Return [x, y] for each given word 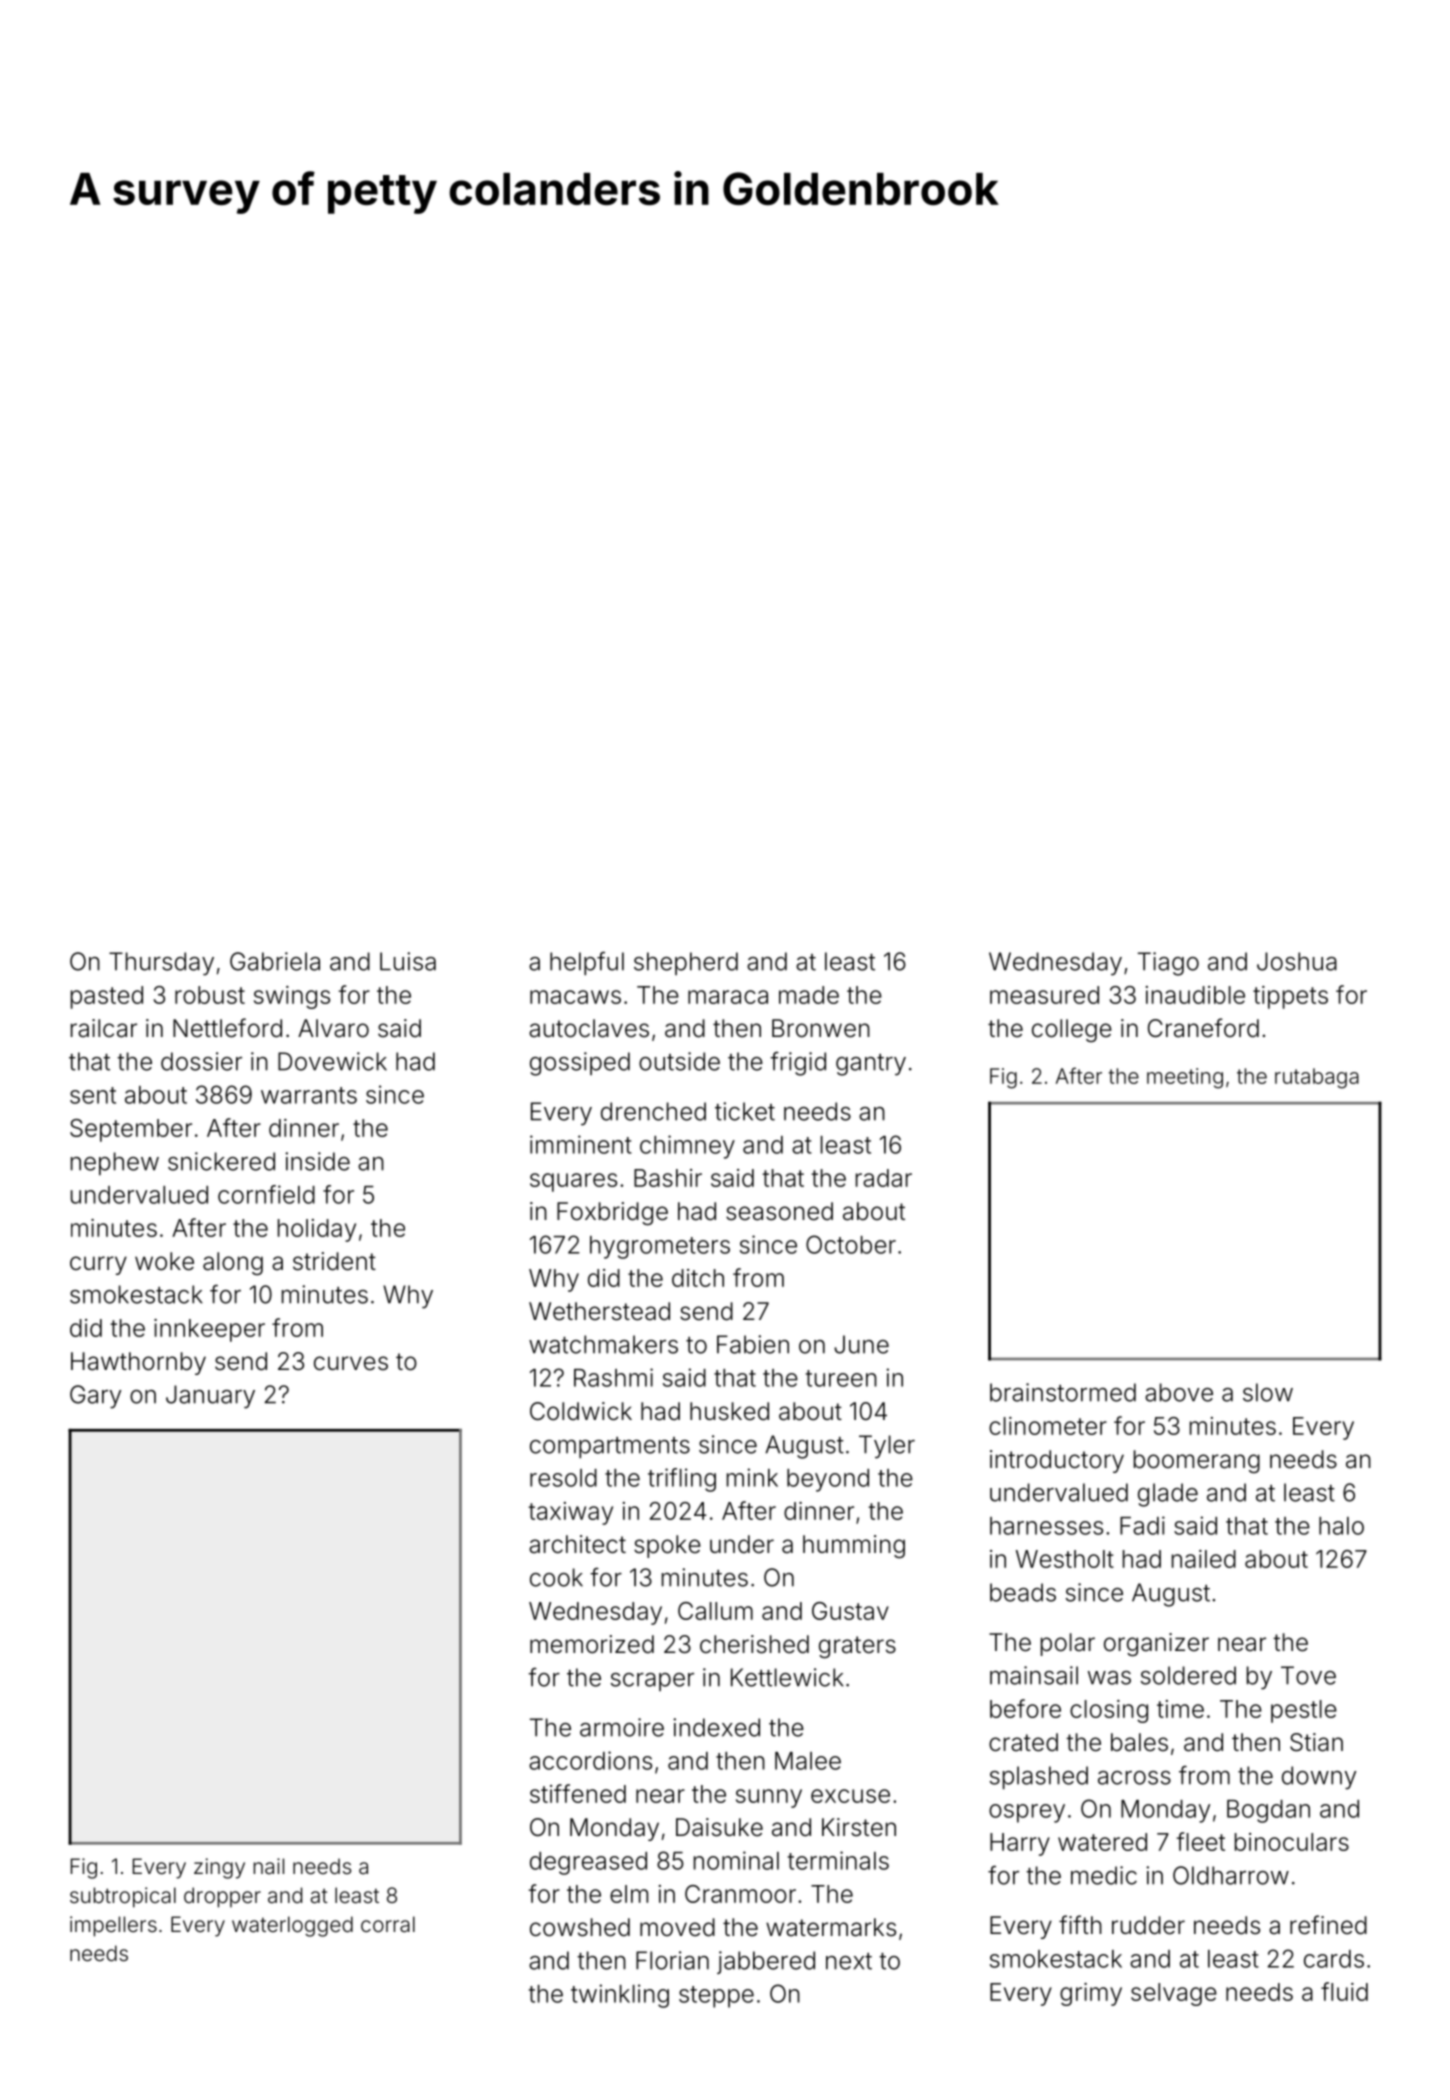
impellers [113, 1926]
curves [351, 1363]
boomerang [1197, 1461]
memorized [592, 1644]
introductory [1057, 1461]
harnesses [1046, 1526]
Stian [1316, 1742]
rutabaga [1317, 1078]
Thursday [161, 964]
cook [556, 1577]
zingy [219, 1868]
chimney [687, 1147]
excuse [850, 1796]
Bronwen [821, 1028]
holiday [317, 1230]
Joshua [1297, 961]
